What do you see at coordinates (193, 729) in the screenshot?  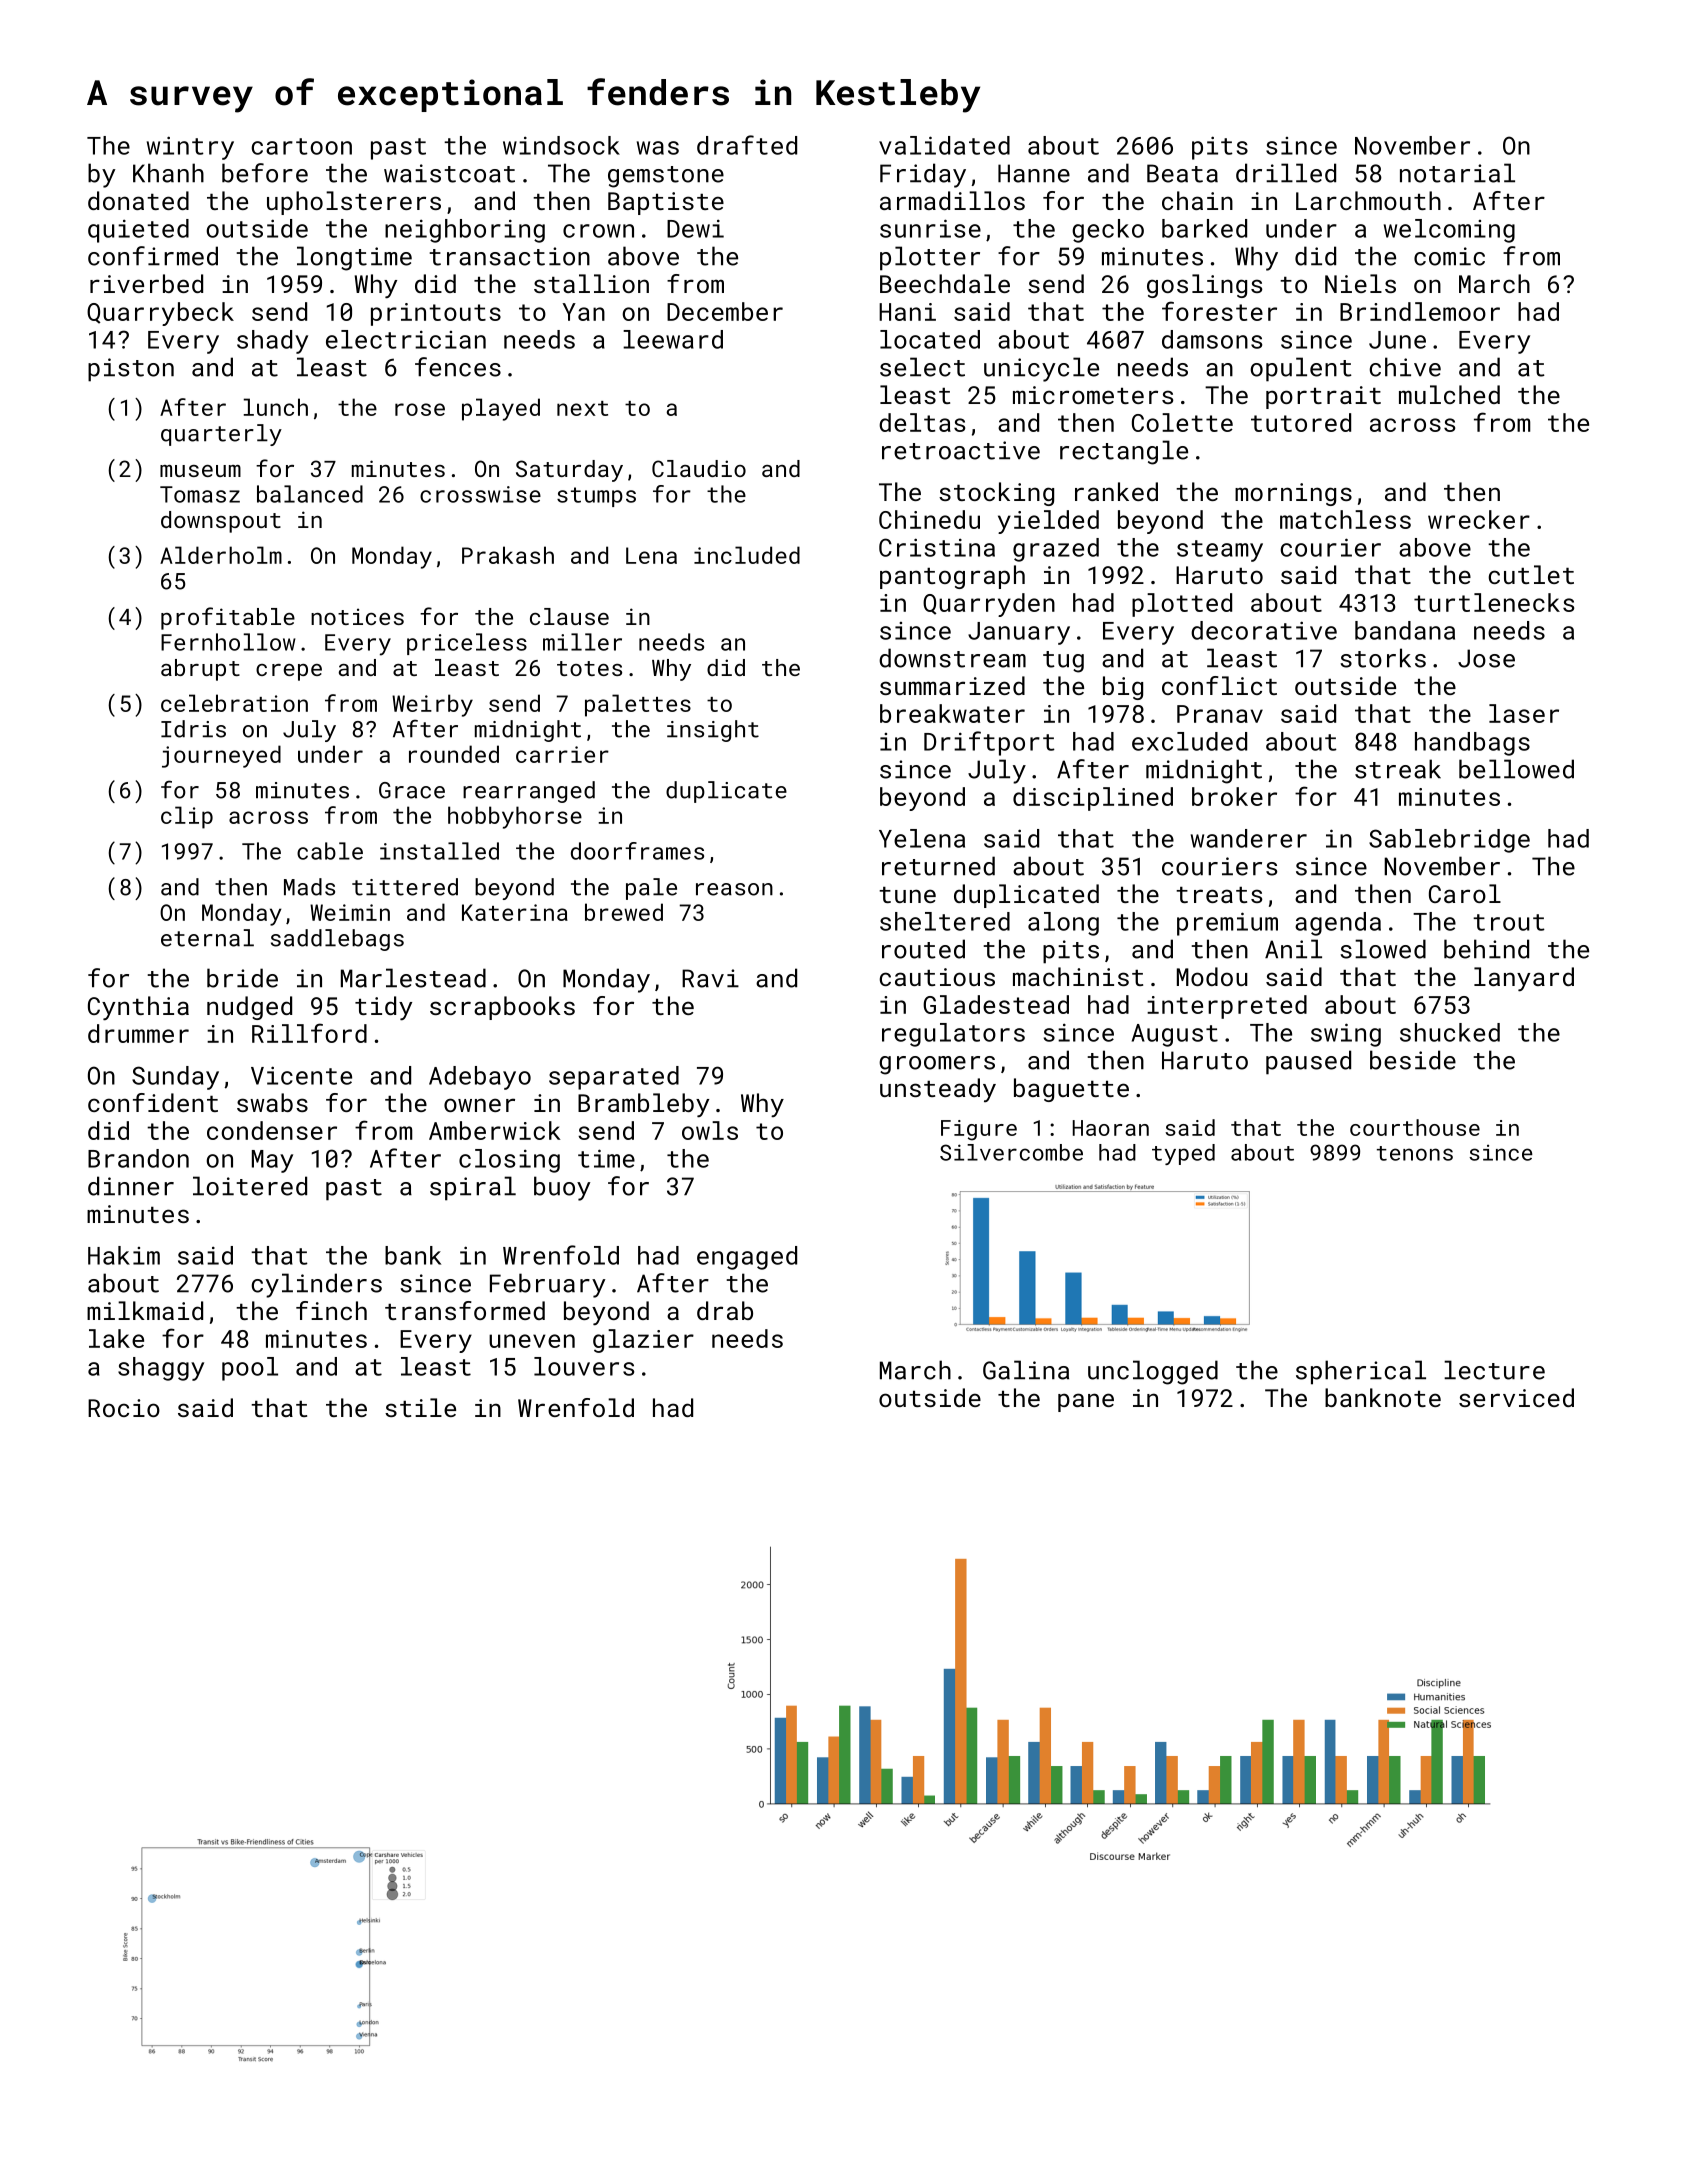 I see `Idris` at bounding box center [193, 729].
